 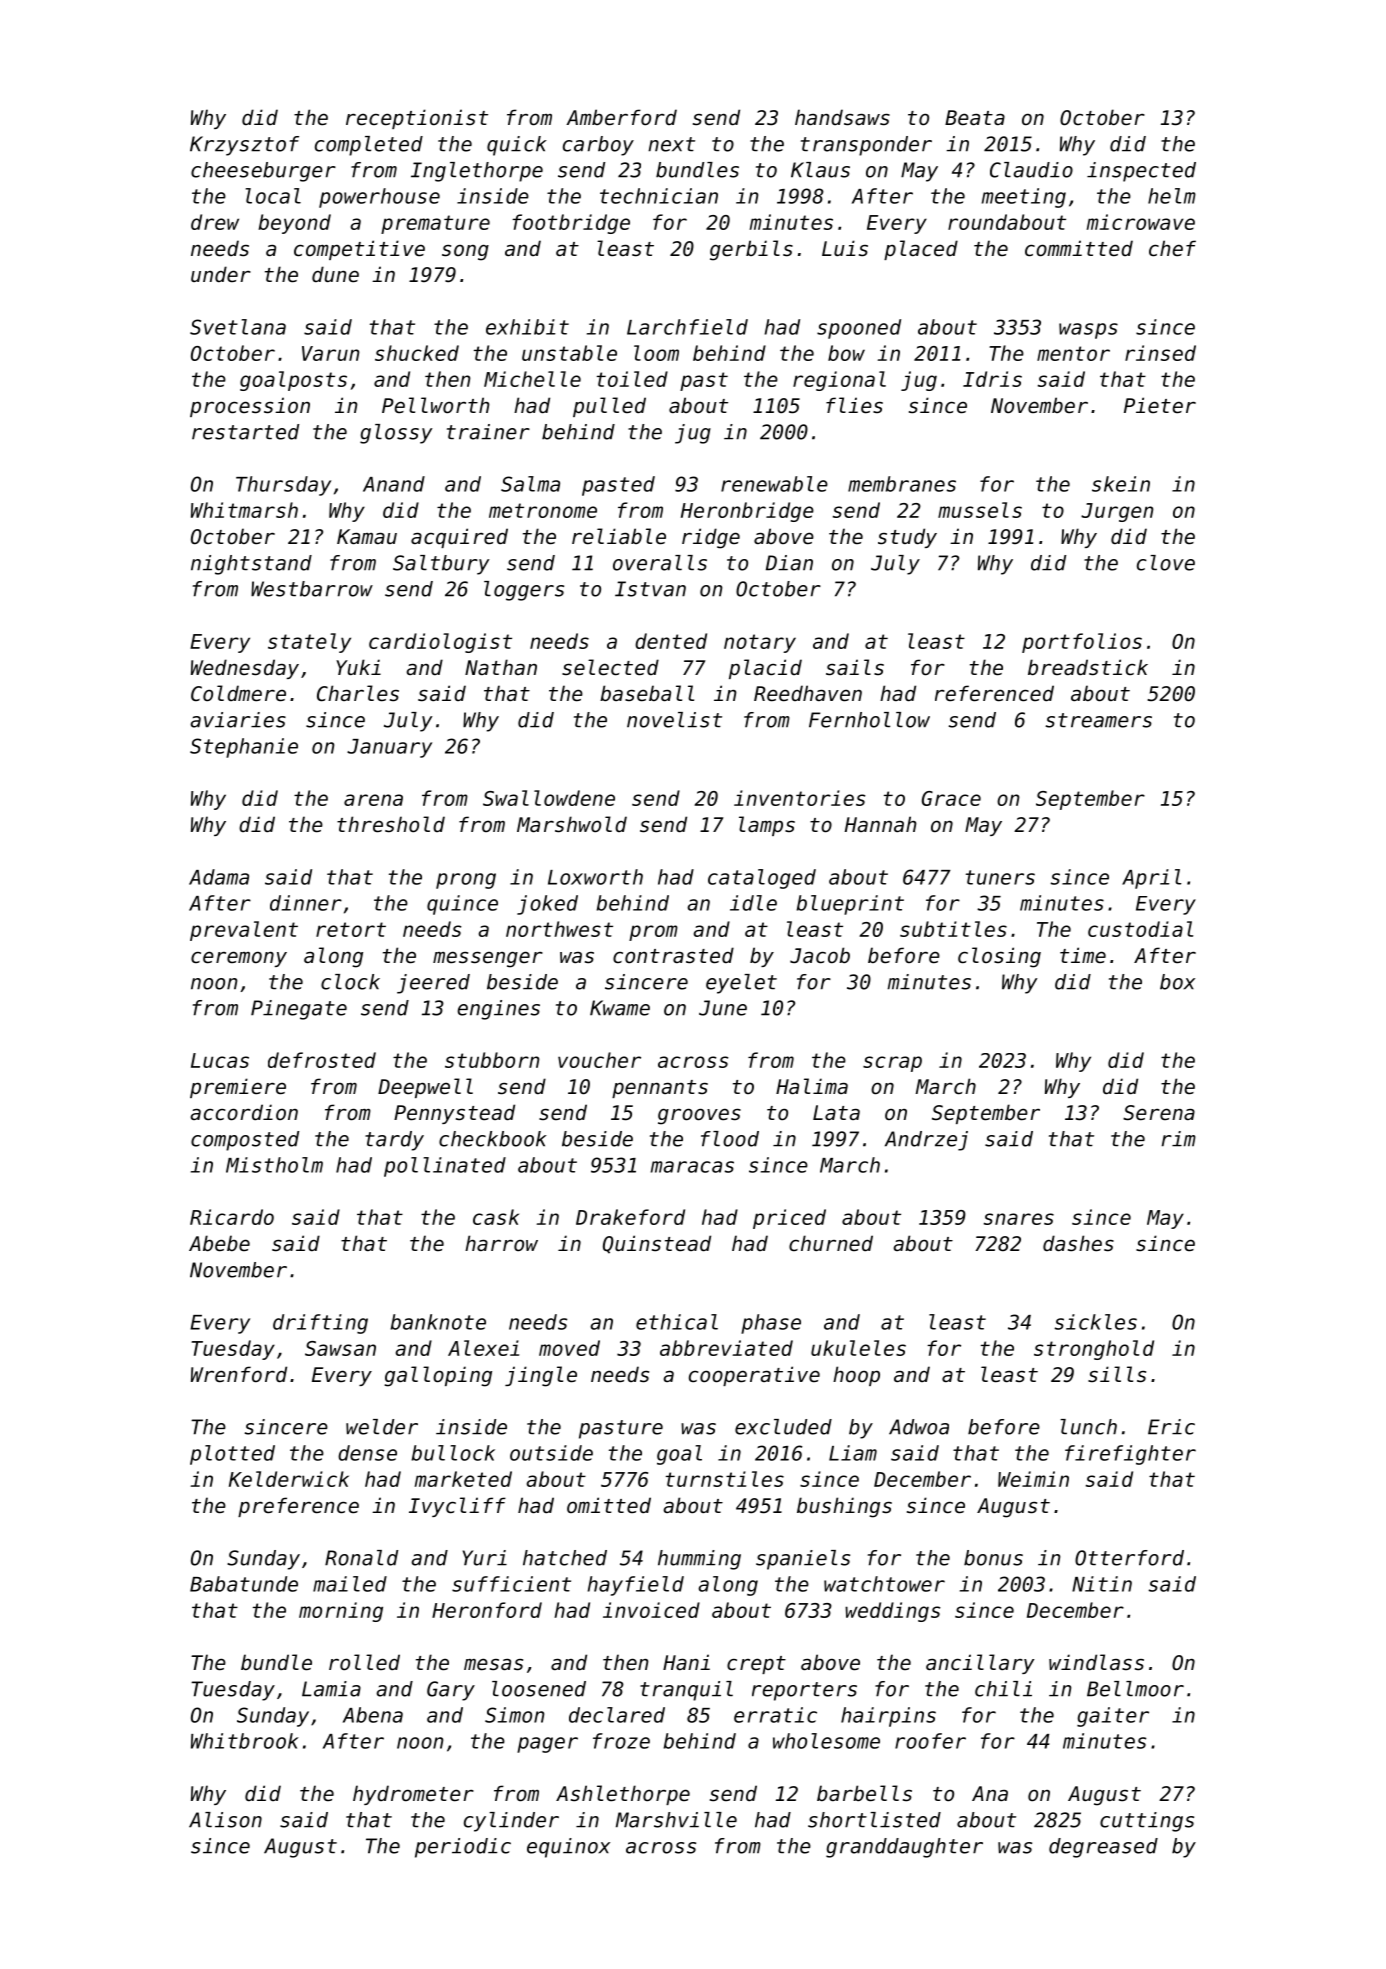 What do you see at coordinates (725, 1479) in the image?
I see `turnstiles` at bounding box center [725, 1479].
